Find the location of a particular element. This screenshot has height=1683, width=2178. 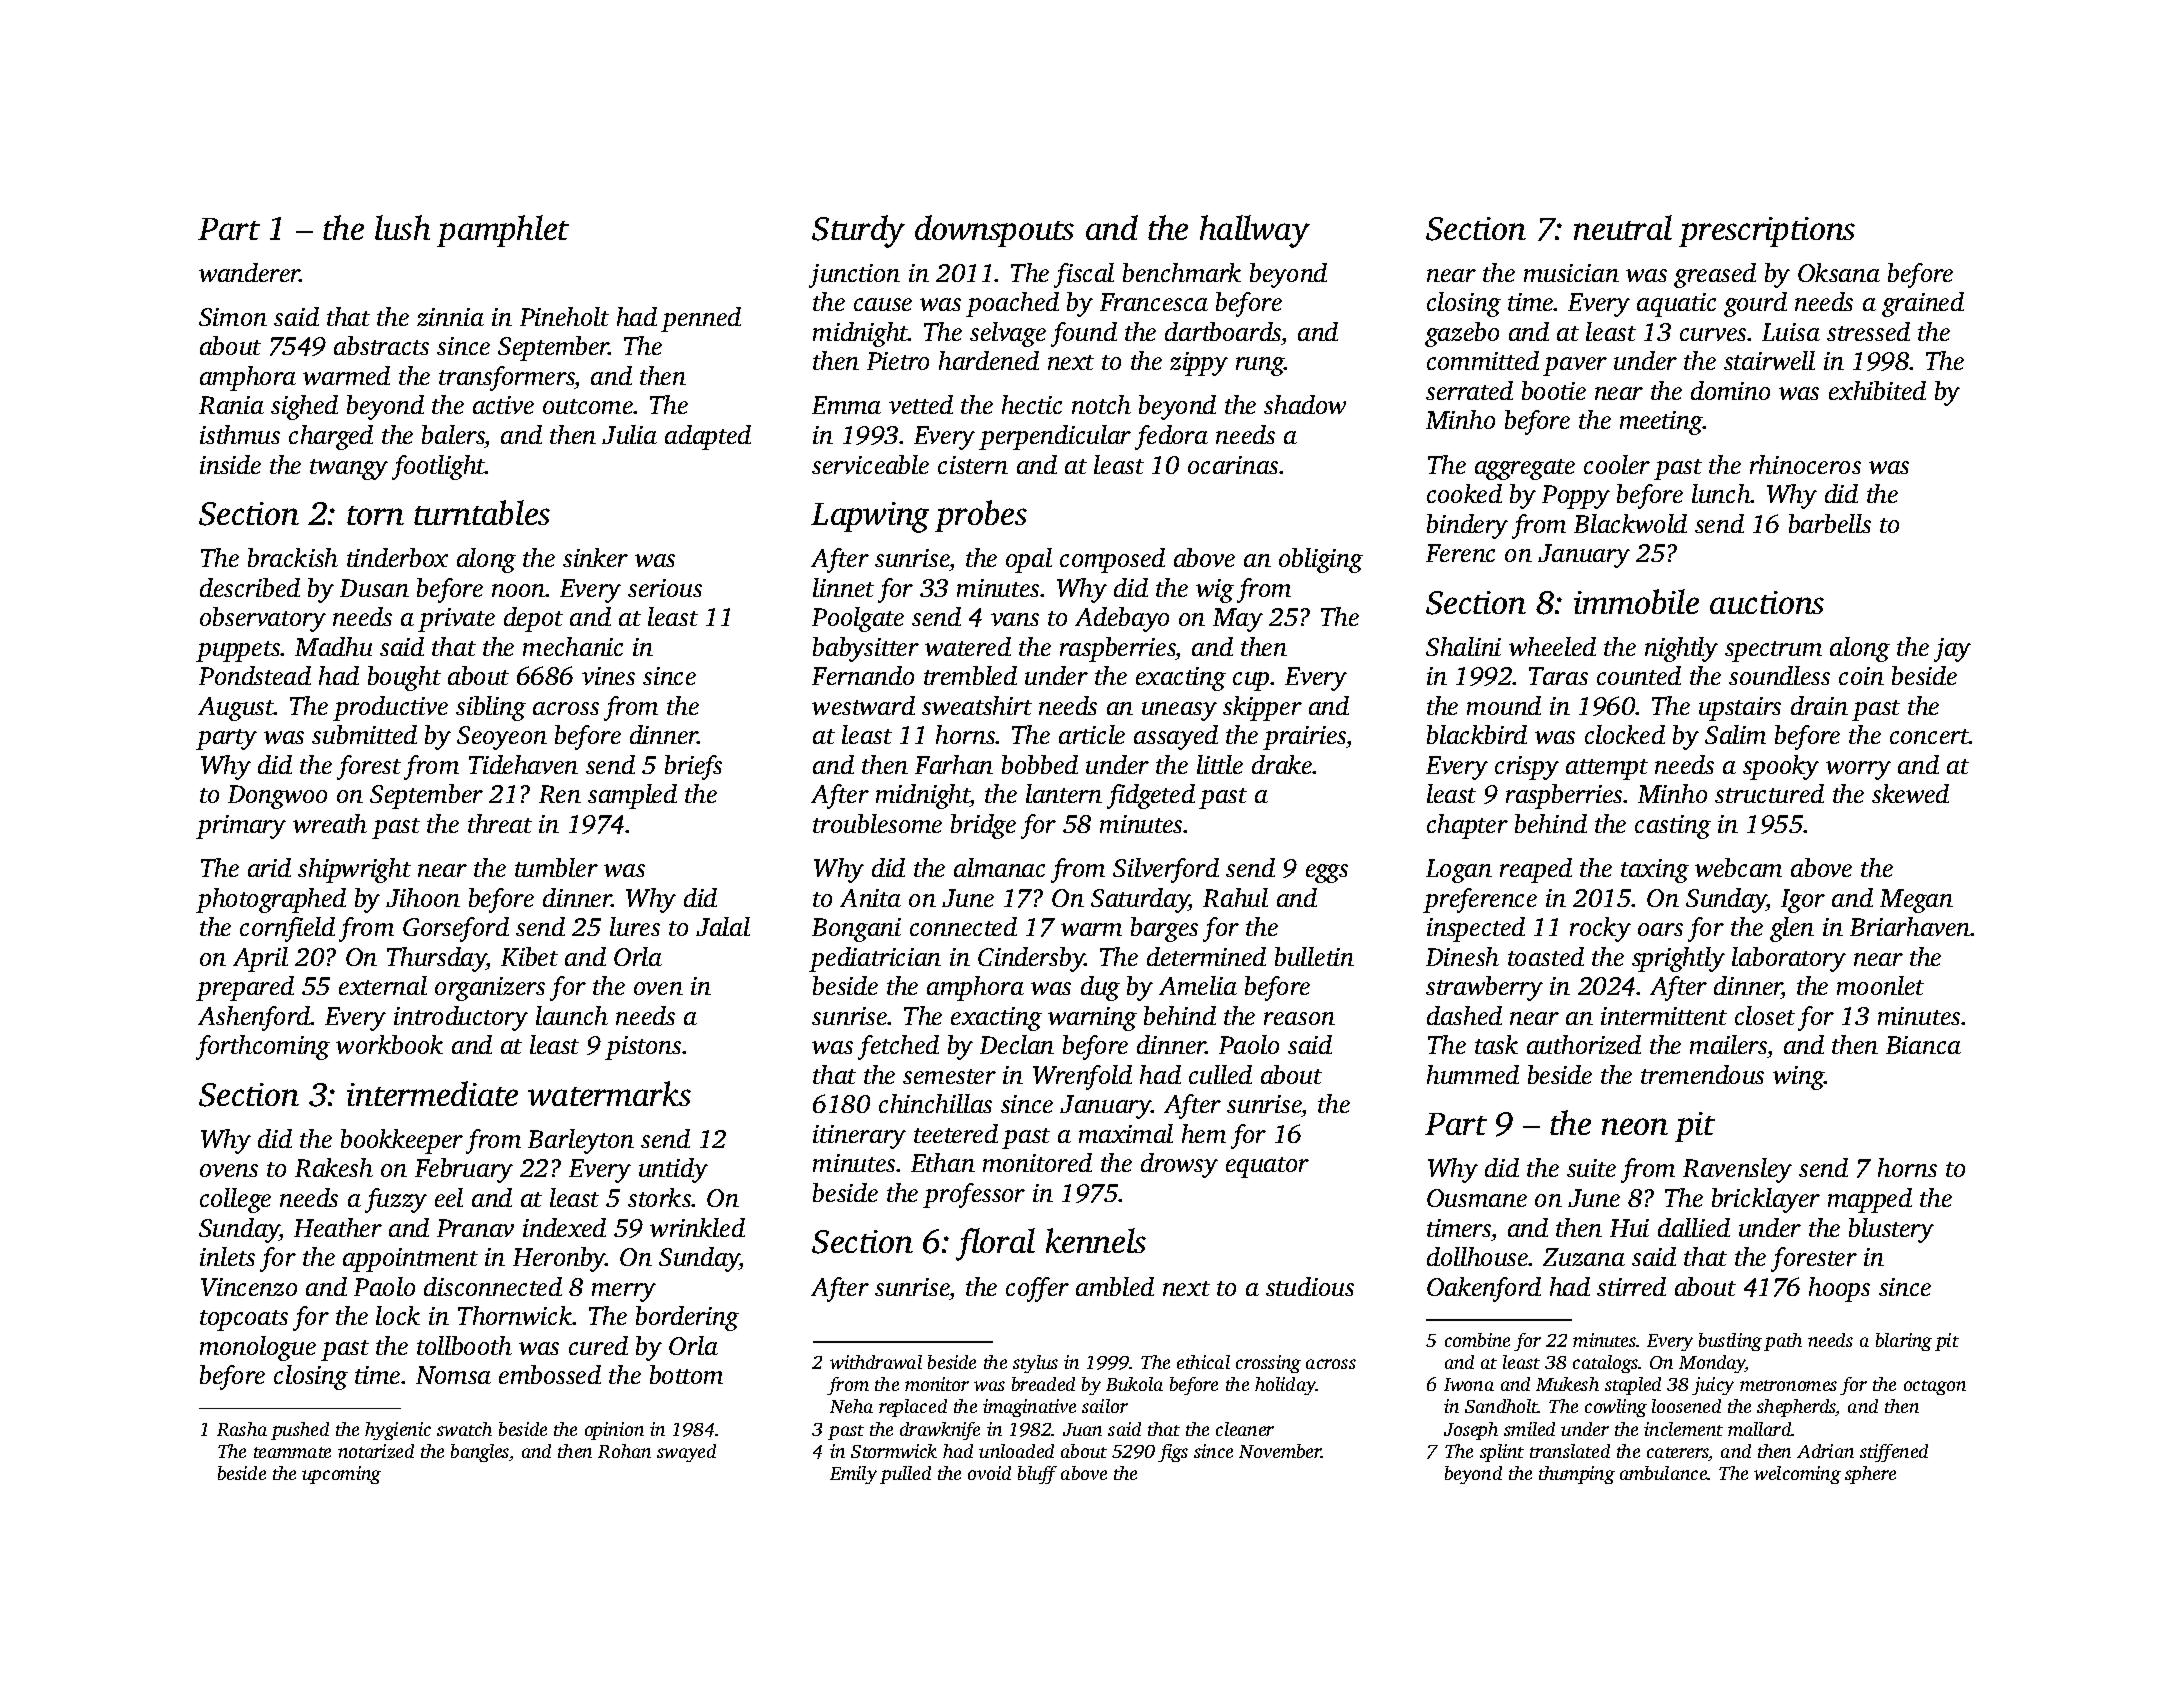

Dongwoo is located at coordinates (277, 797).
